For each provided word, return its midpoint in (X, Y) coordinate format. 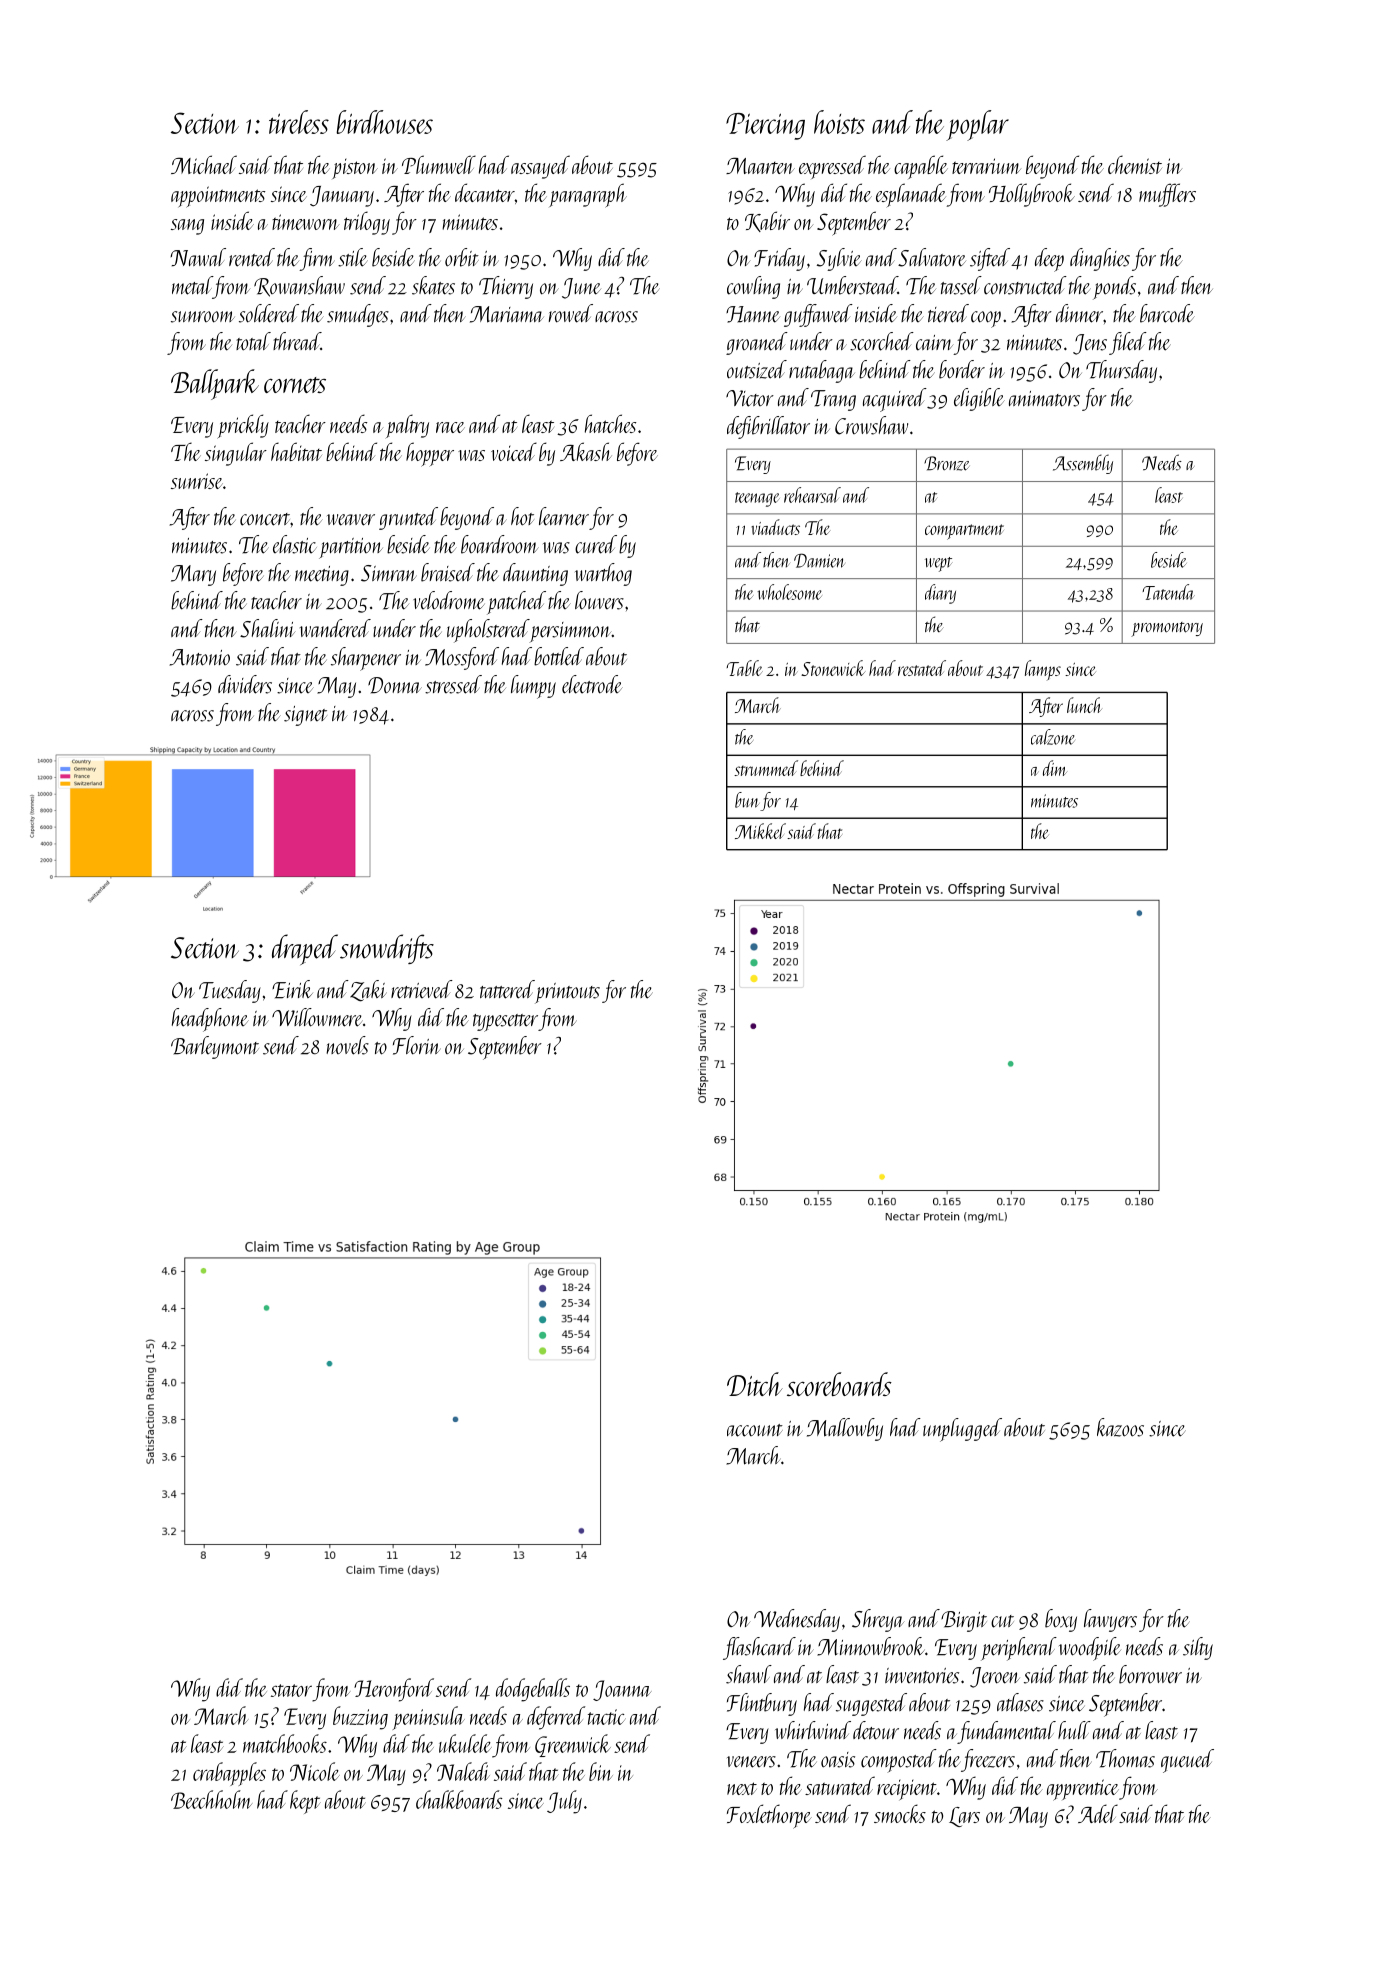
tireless (299, 122)
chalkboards (459, 1799)
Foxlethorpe (769, 1816)
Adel (1098, 1813)
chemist (1135, 164)
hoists (839, 122)
